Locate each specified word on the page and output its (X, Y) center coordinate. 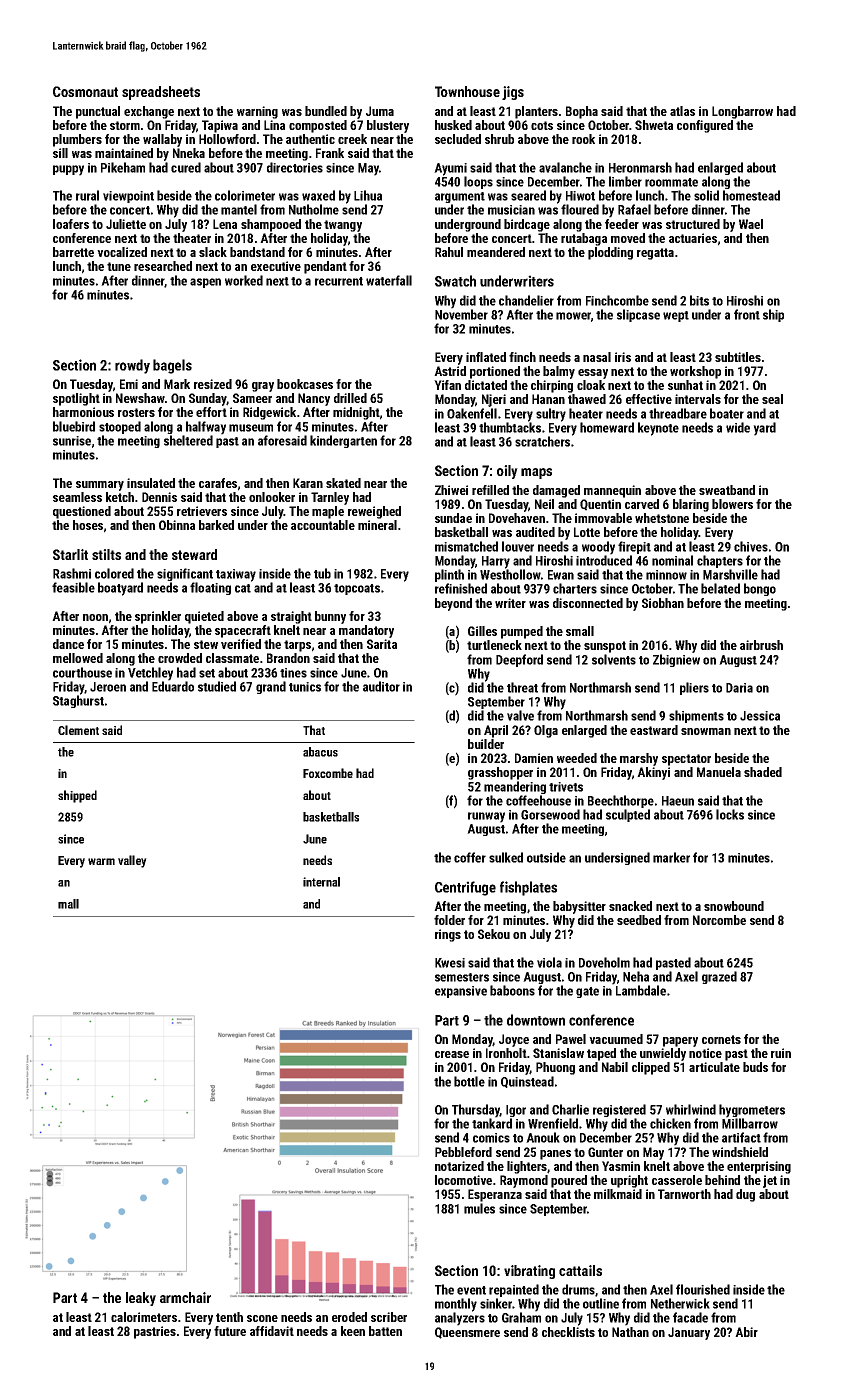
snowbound (734, 906)
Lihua (368, 195)
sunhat (685, 385)
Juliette (126, 224)
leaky (141, 1299)
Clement (78, 730)
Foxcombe (328, 773)
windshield (740, 1152)
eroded (349, 1317)
